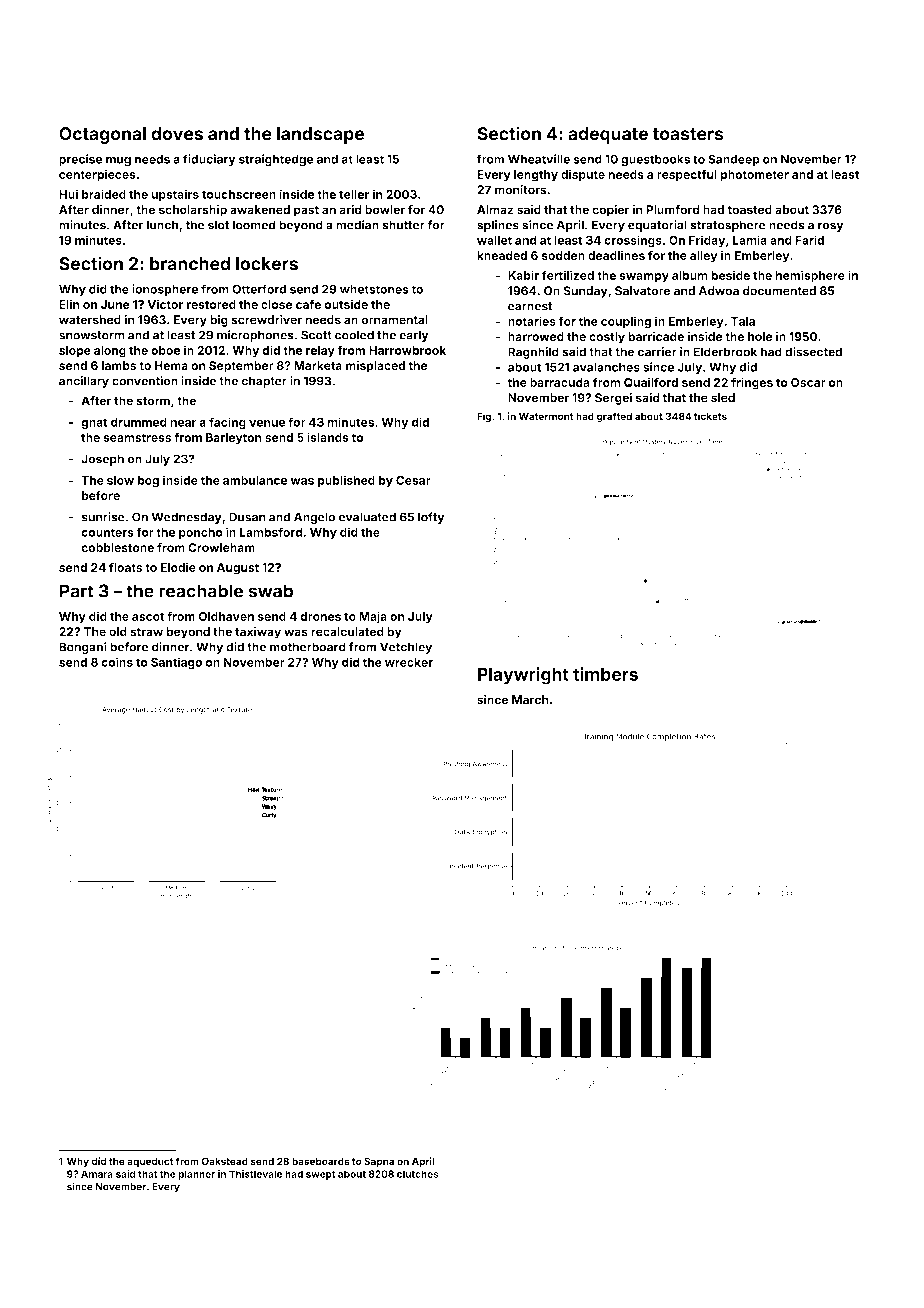 This screenshot has width=924, height=1308. What do you see at coordinates (227, 423) in the screenshot?
I see `facing` at bounding box center [227, 423].
